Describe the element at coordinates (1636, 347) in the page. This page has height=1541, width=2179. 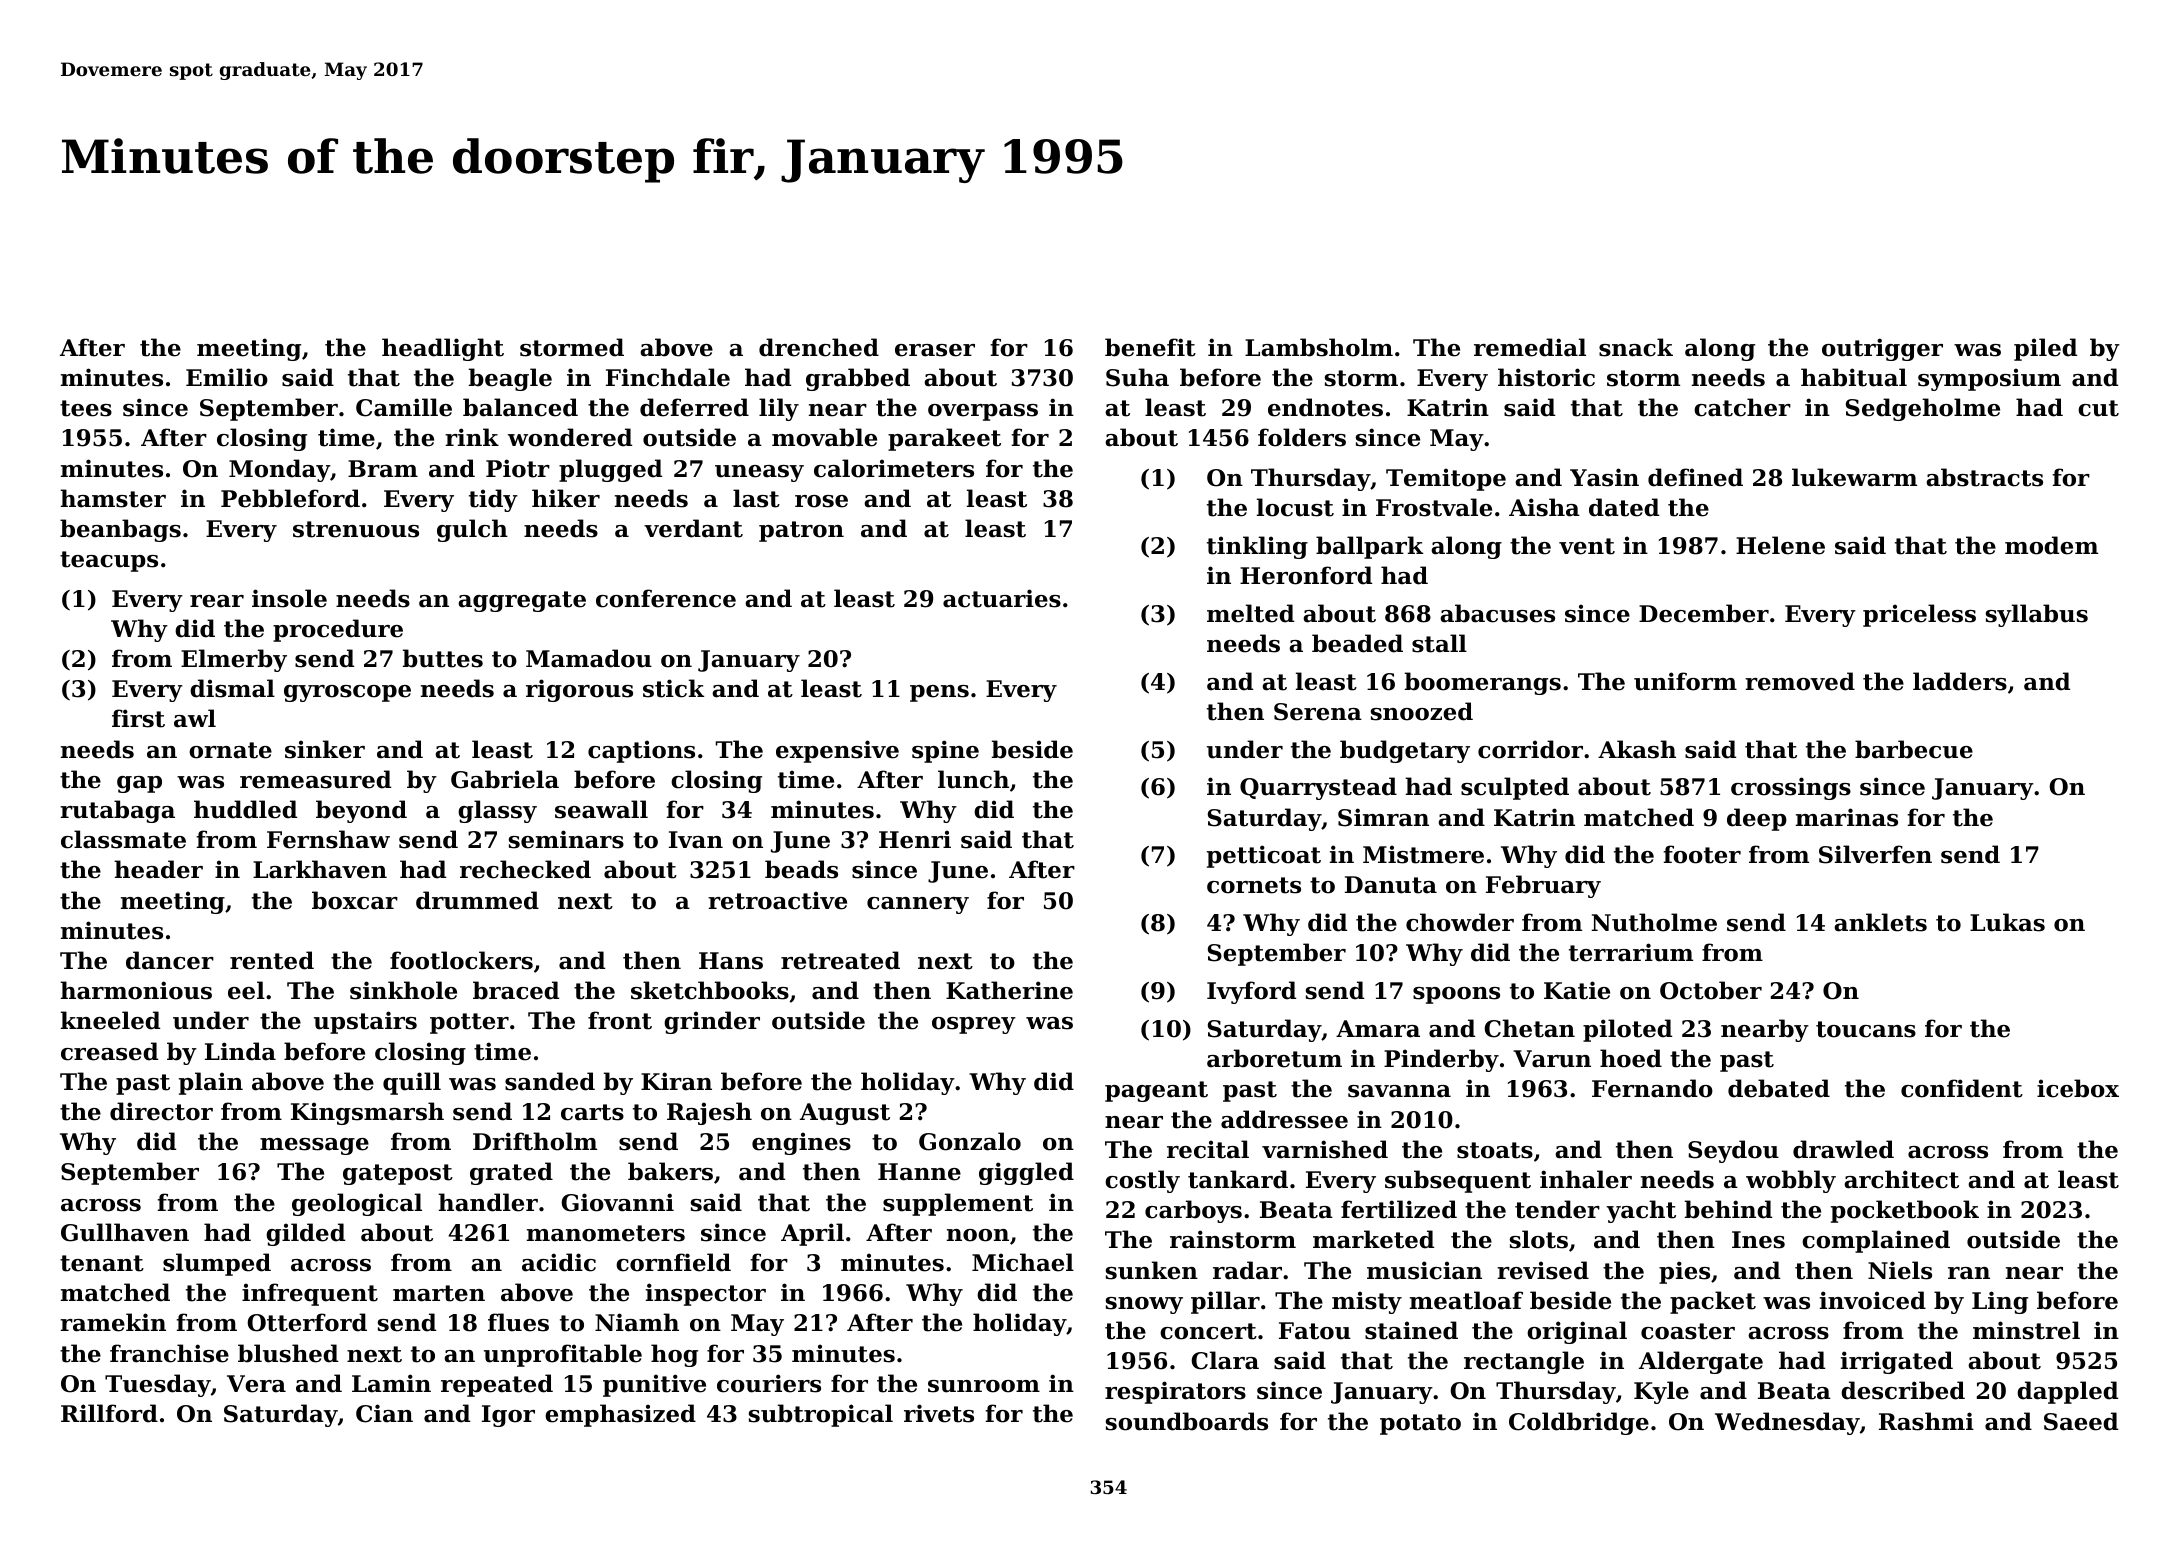
I see `snack` at that location.
